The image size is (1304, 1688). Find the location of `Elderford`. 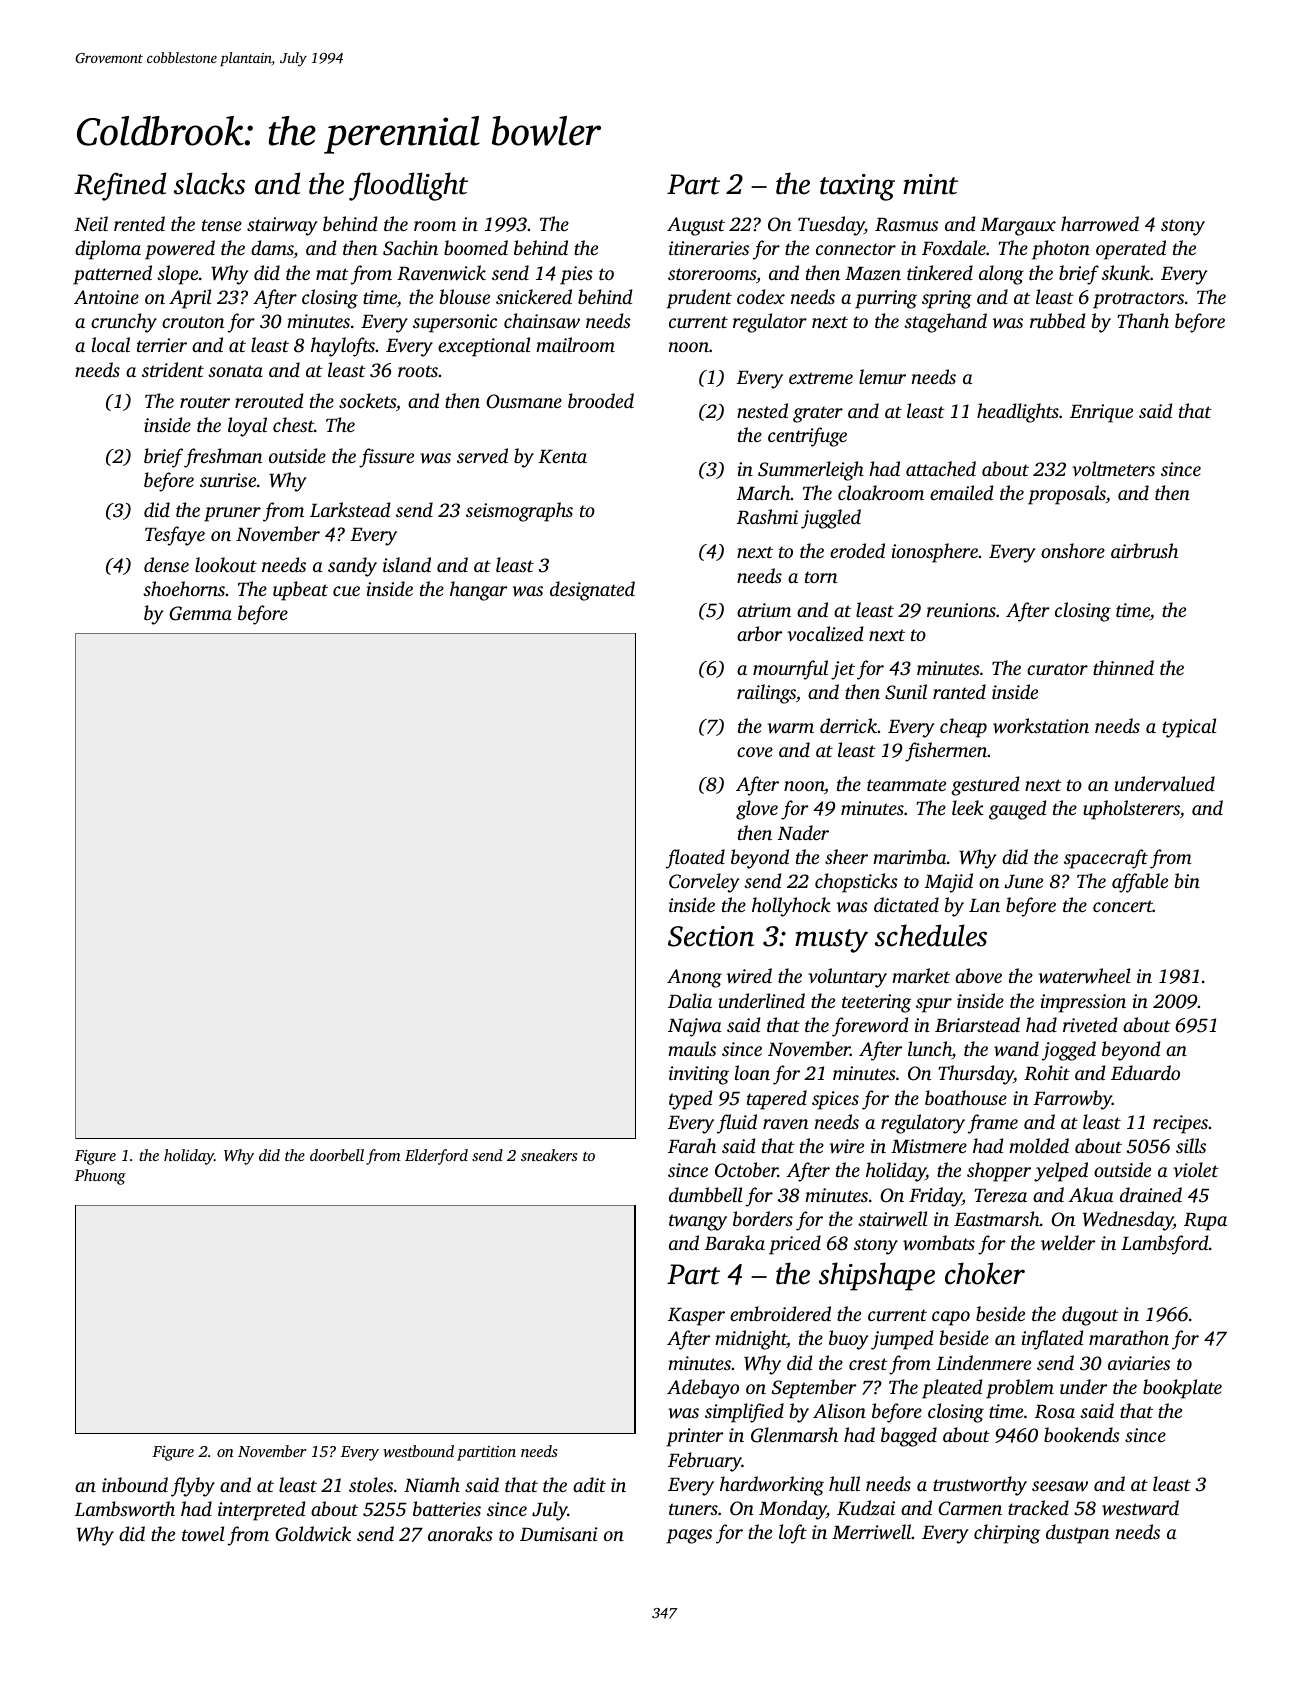

Elderford is located at coordinates (436, 1157).
